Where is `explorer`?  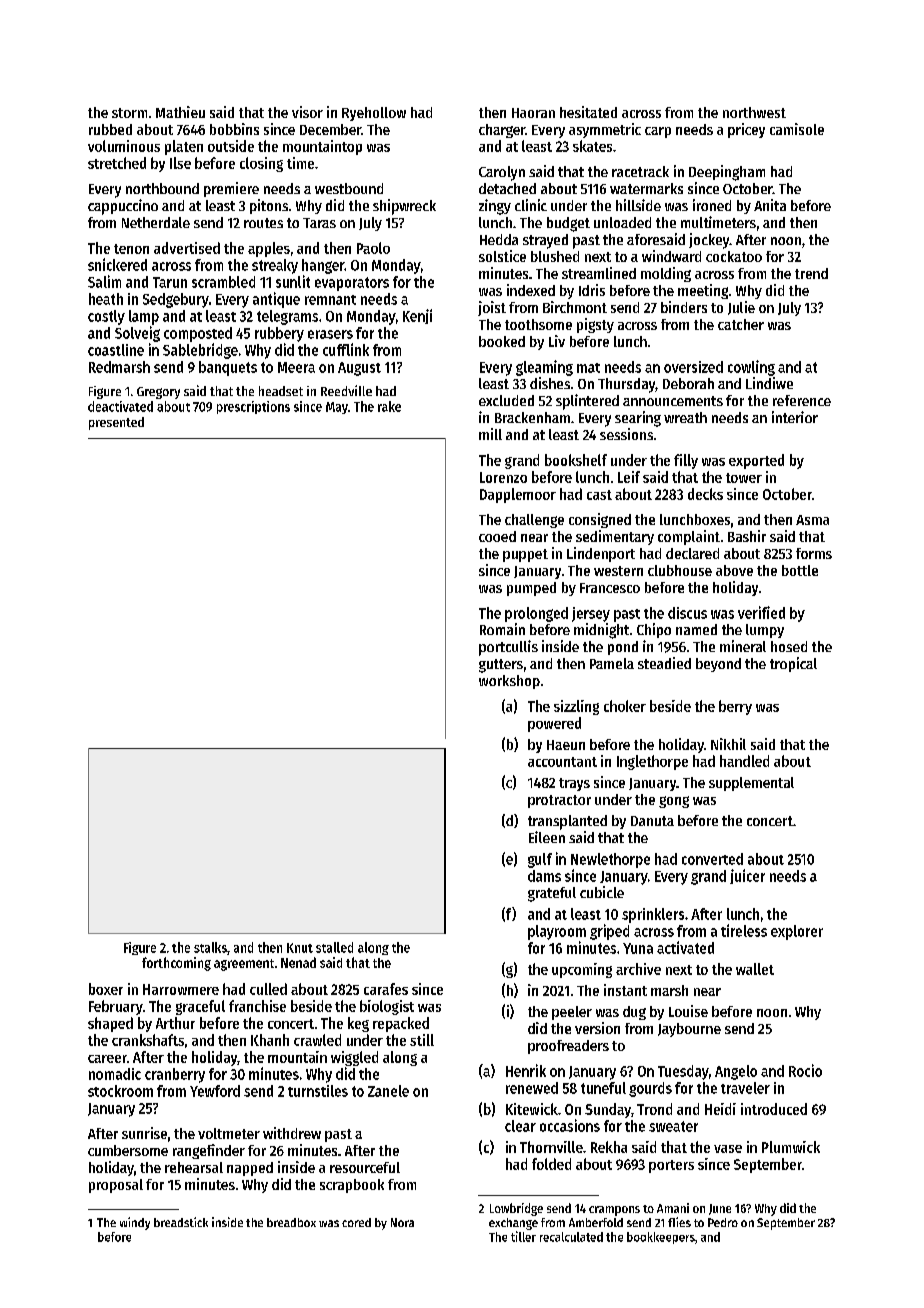
explorer is located at coordinates (797, 932).
